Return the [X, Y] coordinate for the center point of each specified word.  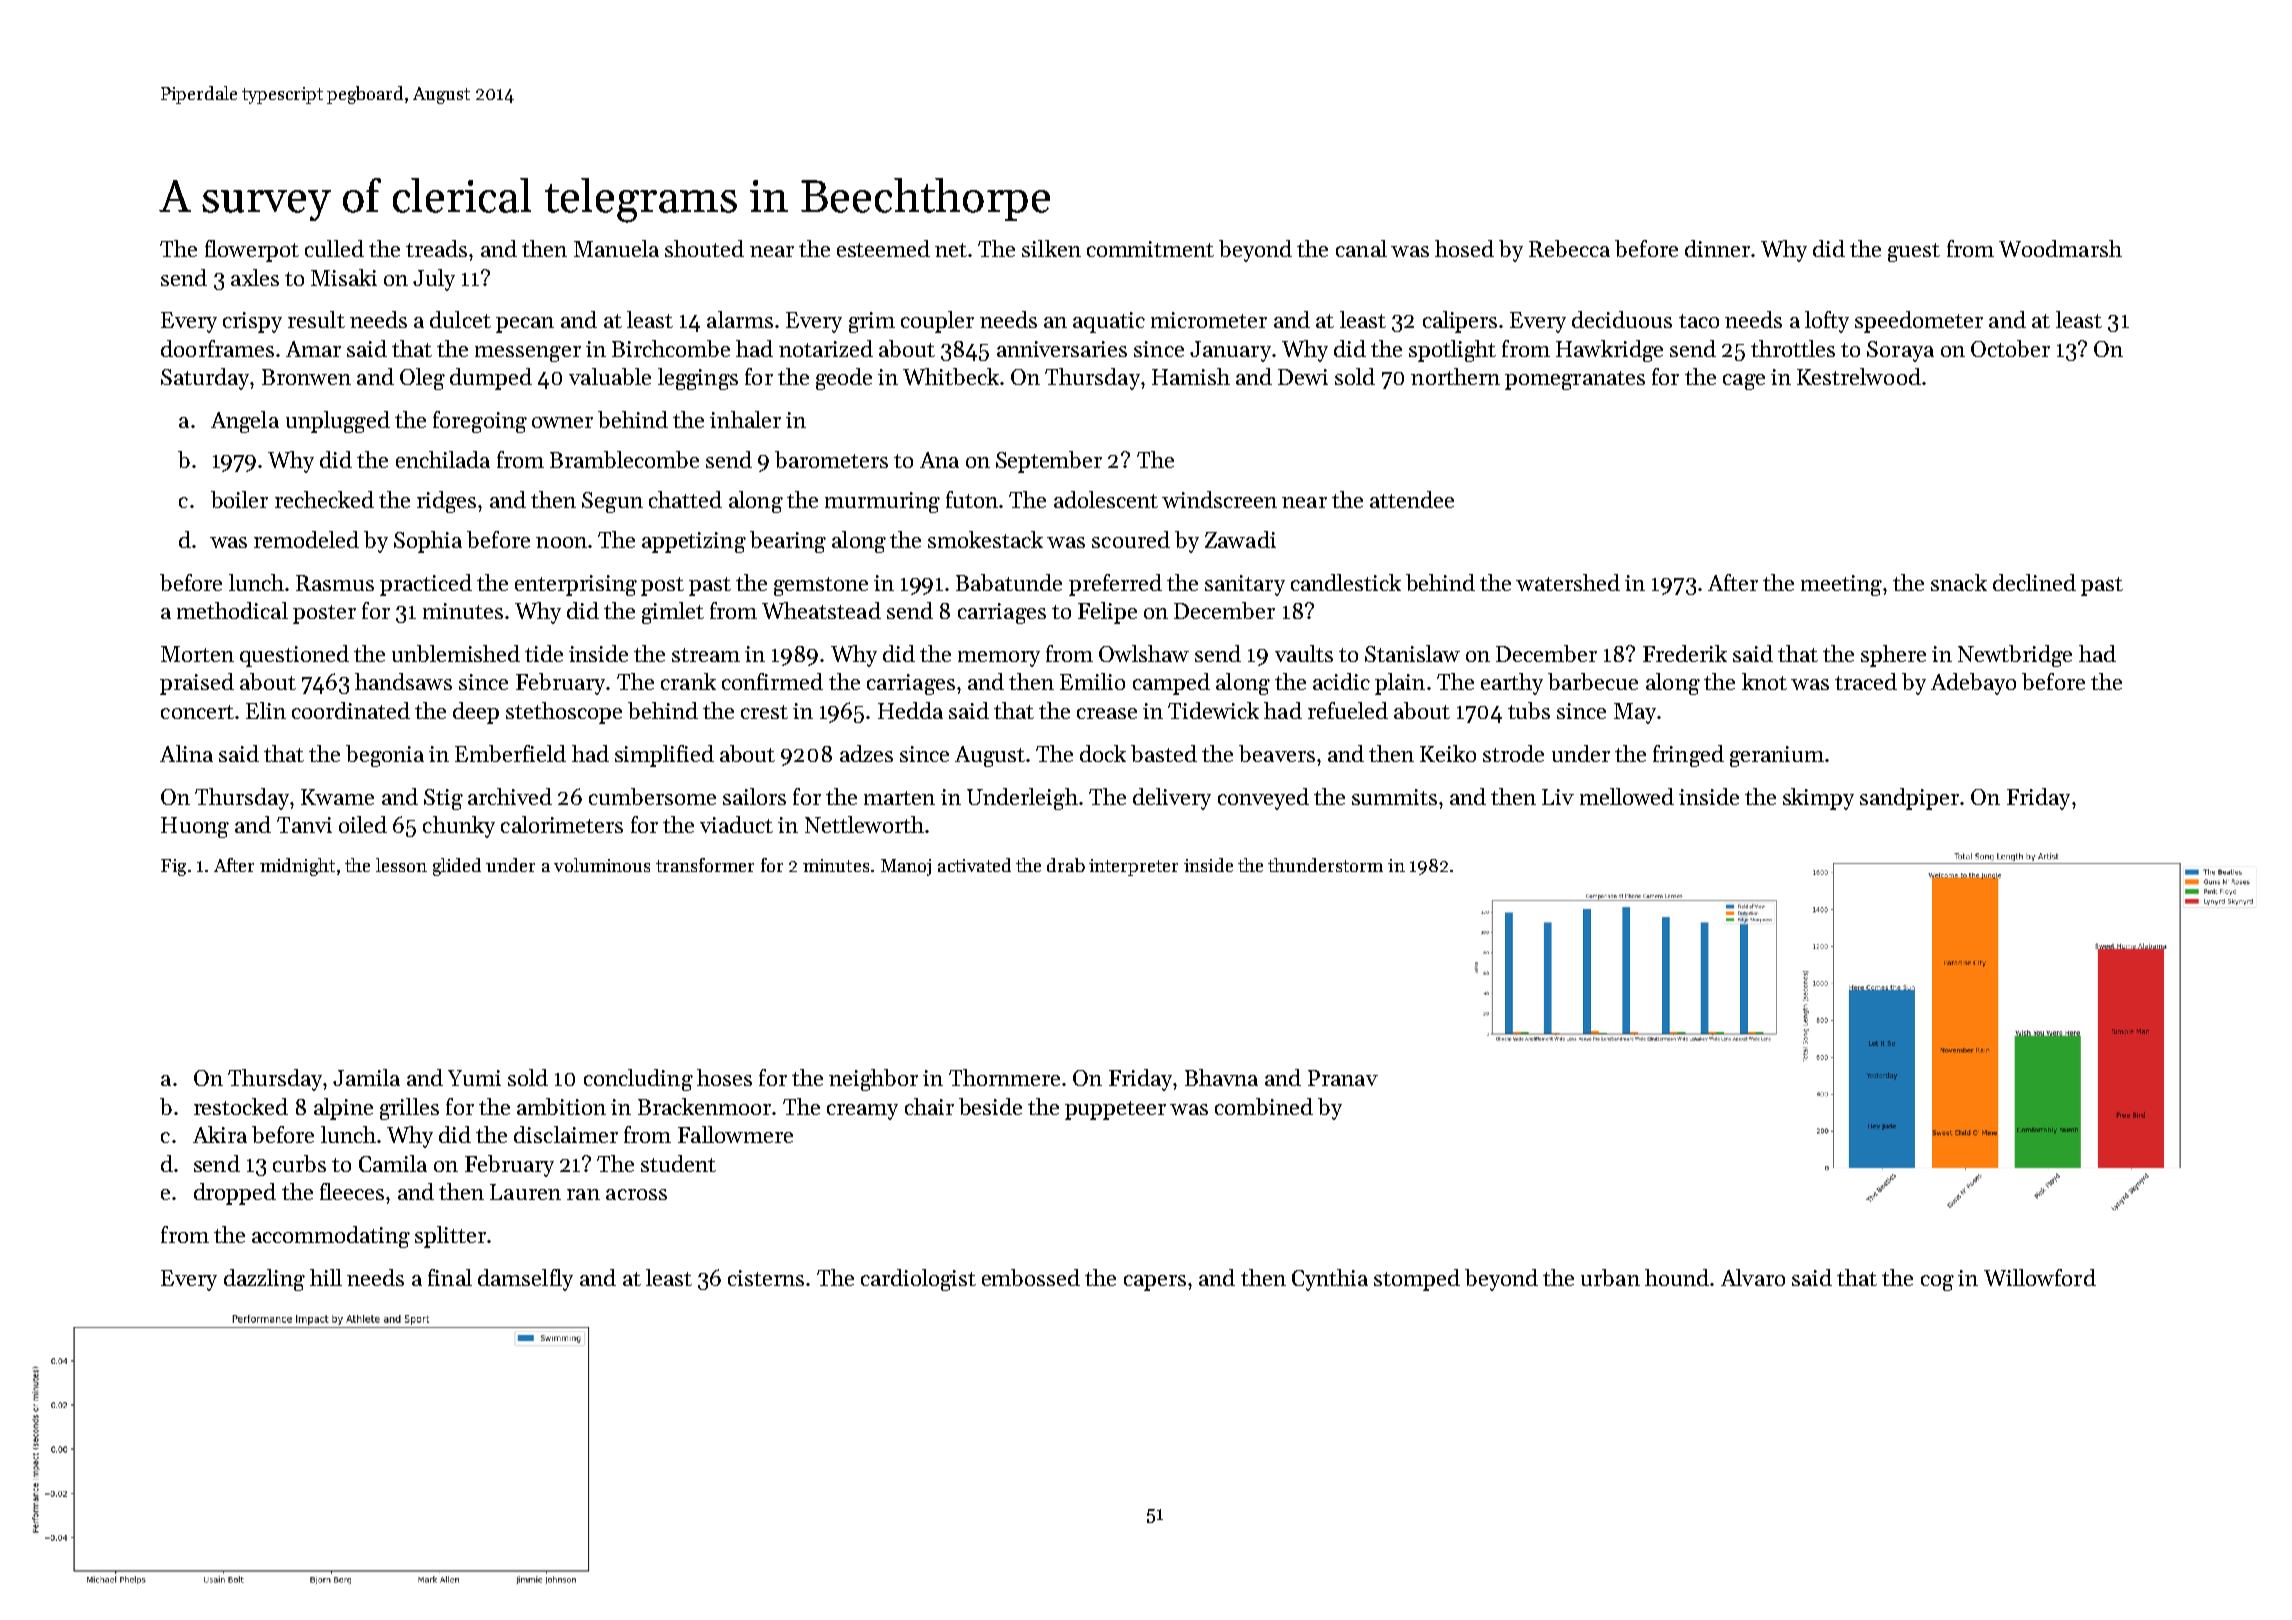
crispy [252, 322]
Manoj [906, 867]
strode [1513, 753]
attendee [1412, 499]
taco [1699, 321]
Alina [186, 753]
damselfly [525, 1280]
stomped [1417, 1280]
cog [1937, 1283]
